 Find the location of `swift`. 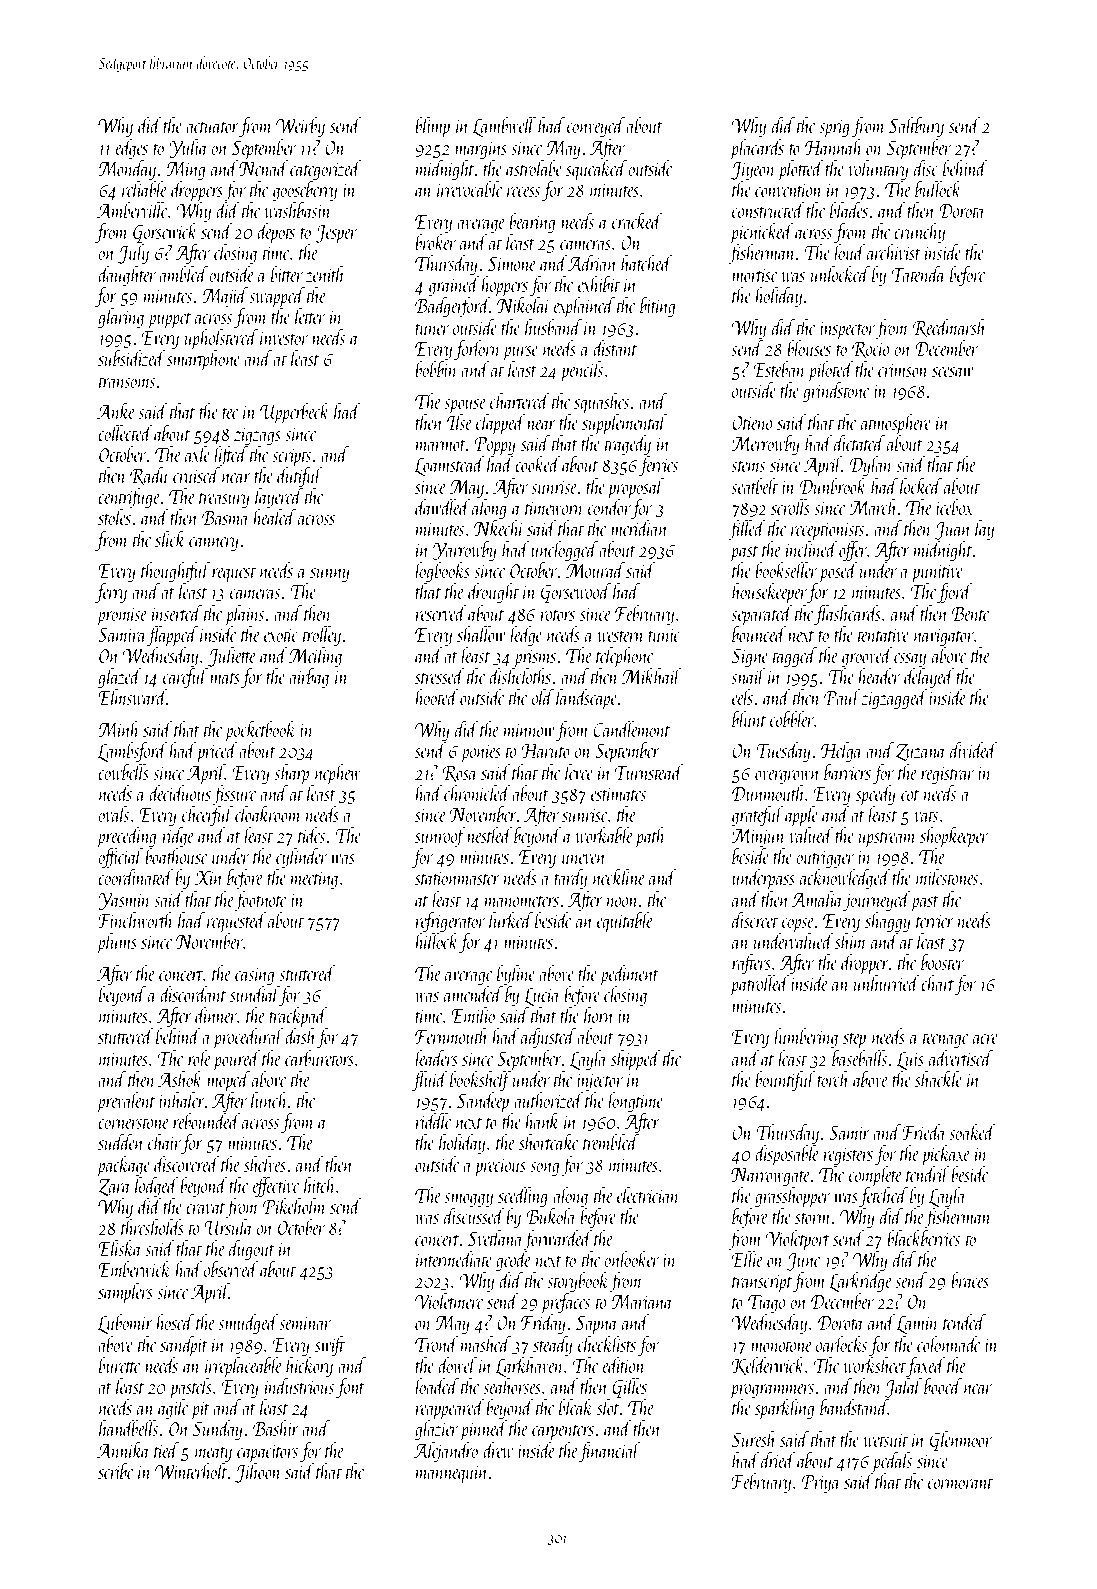

swift is located at coordinates (330, 1346).
